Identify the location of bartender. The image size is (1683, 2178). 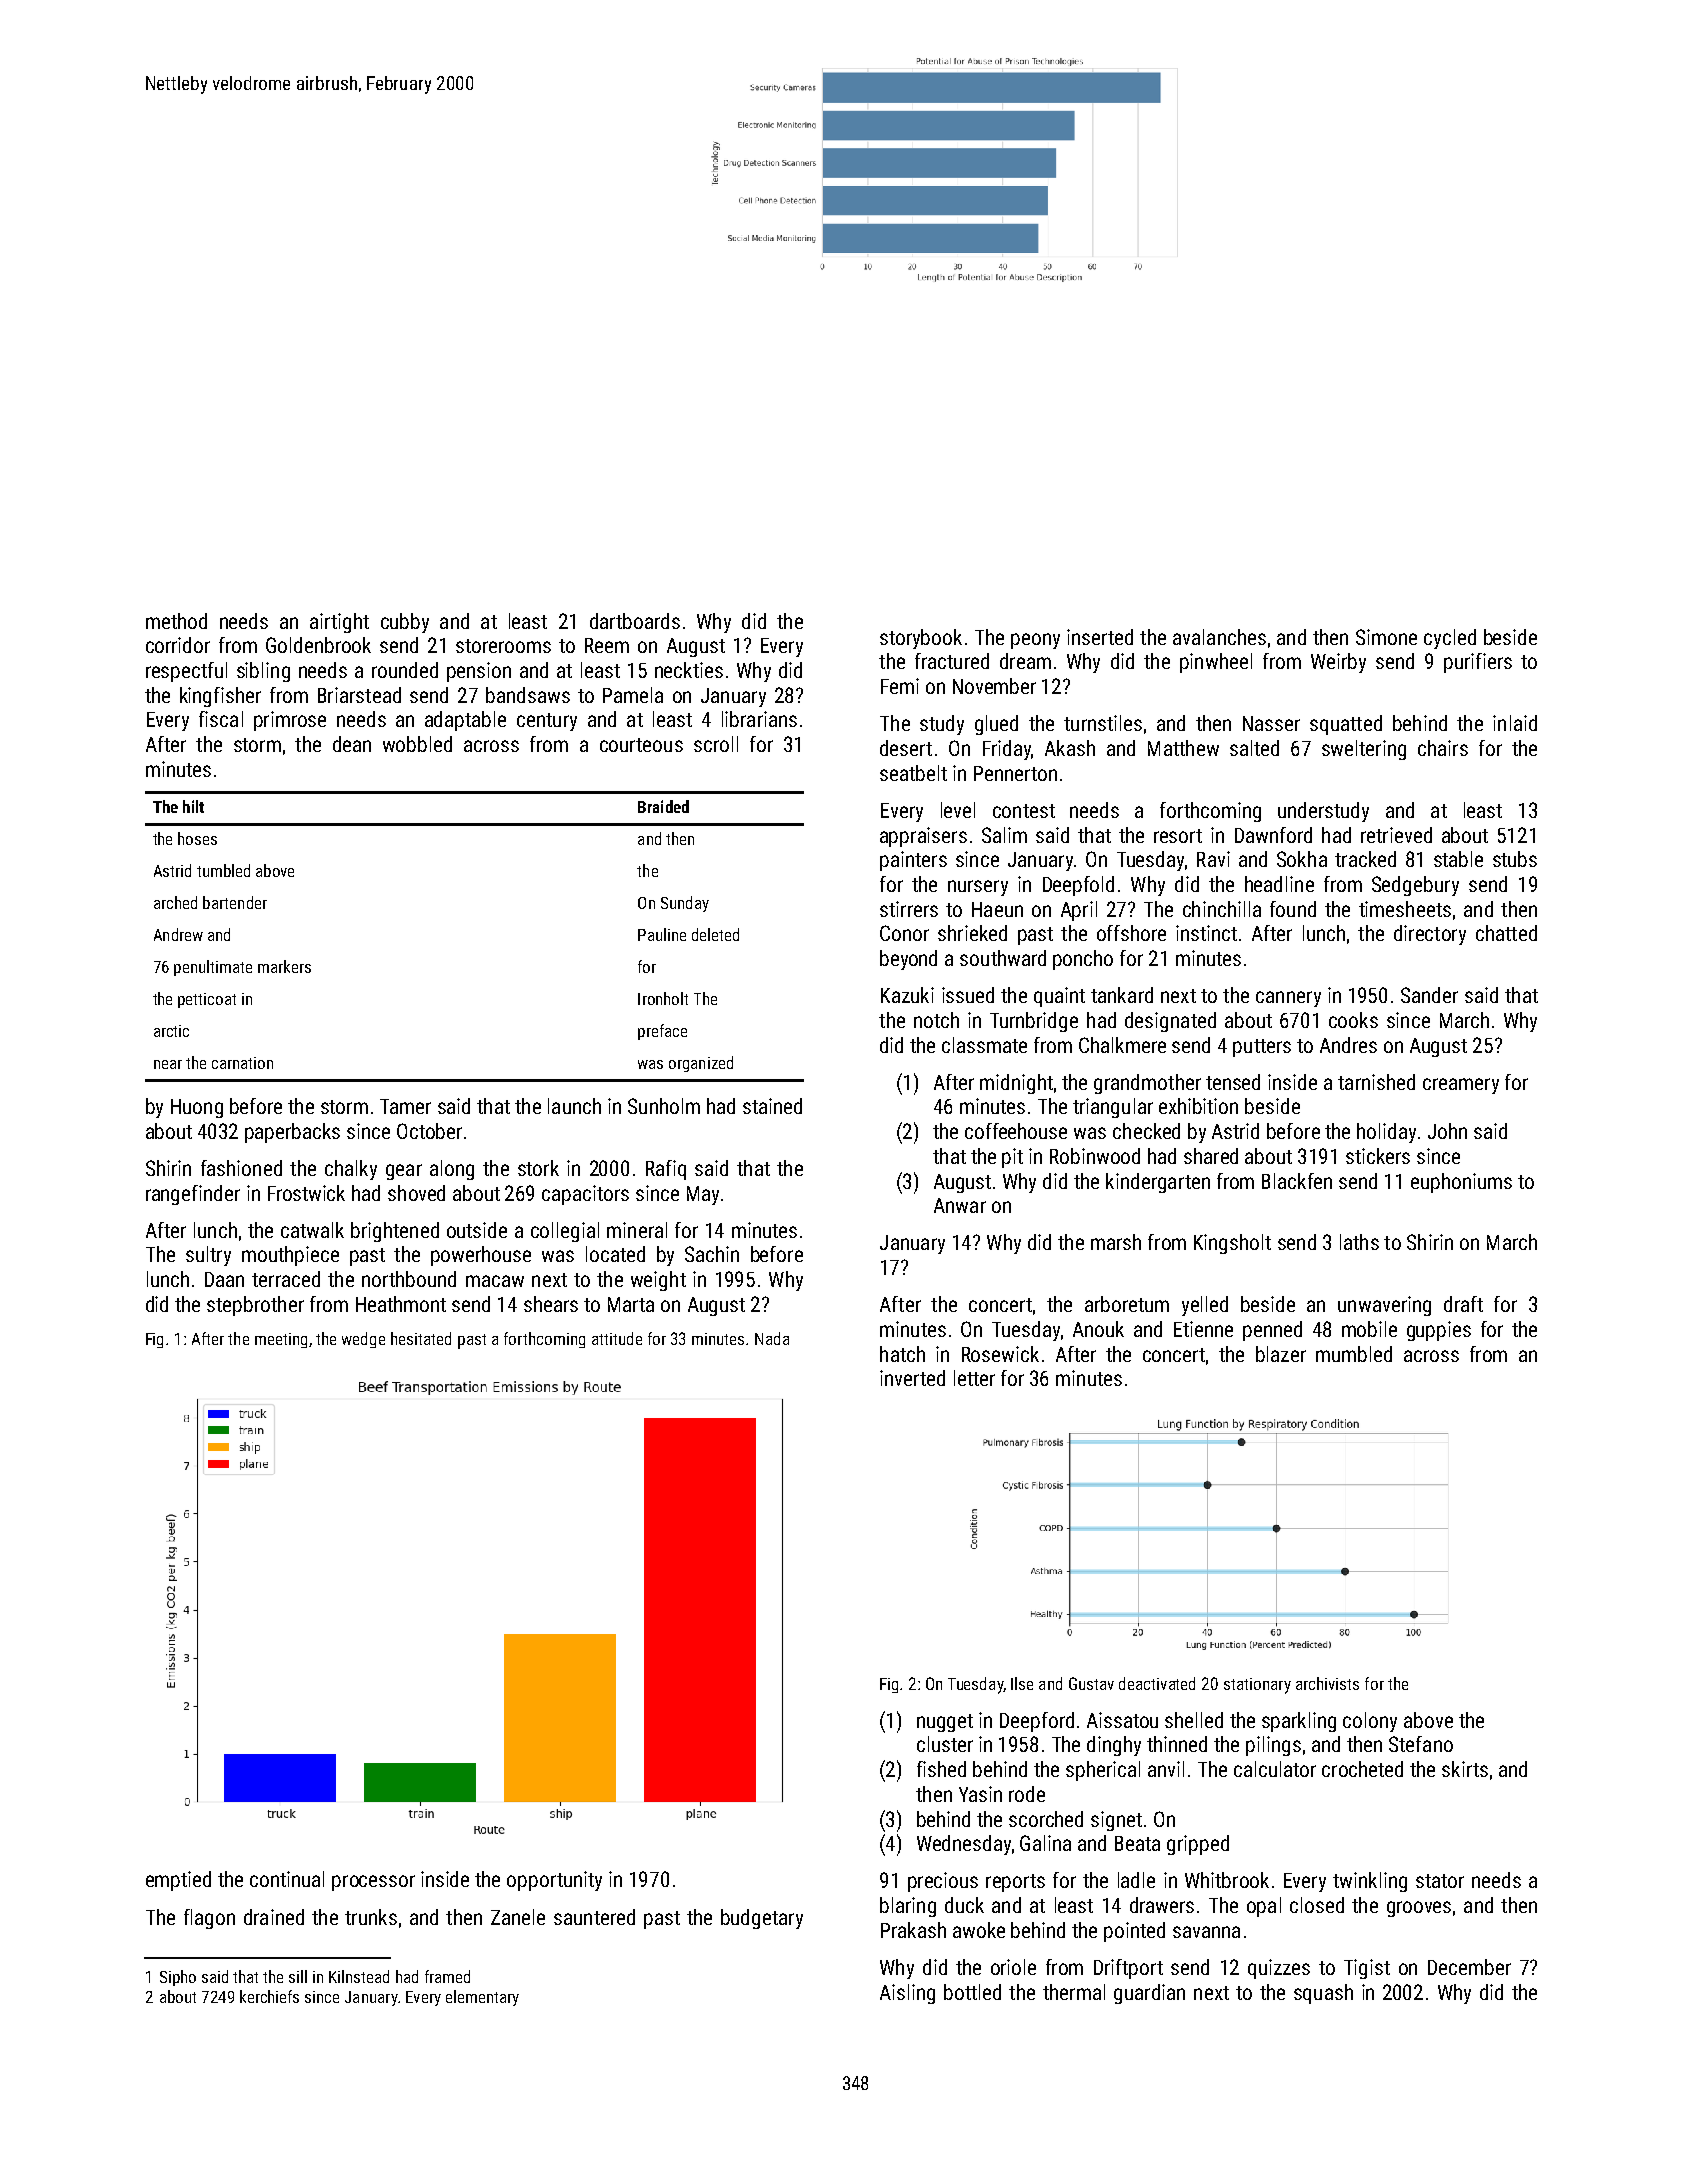
(235, 902).
